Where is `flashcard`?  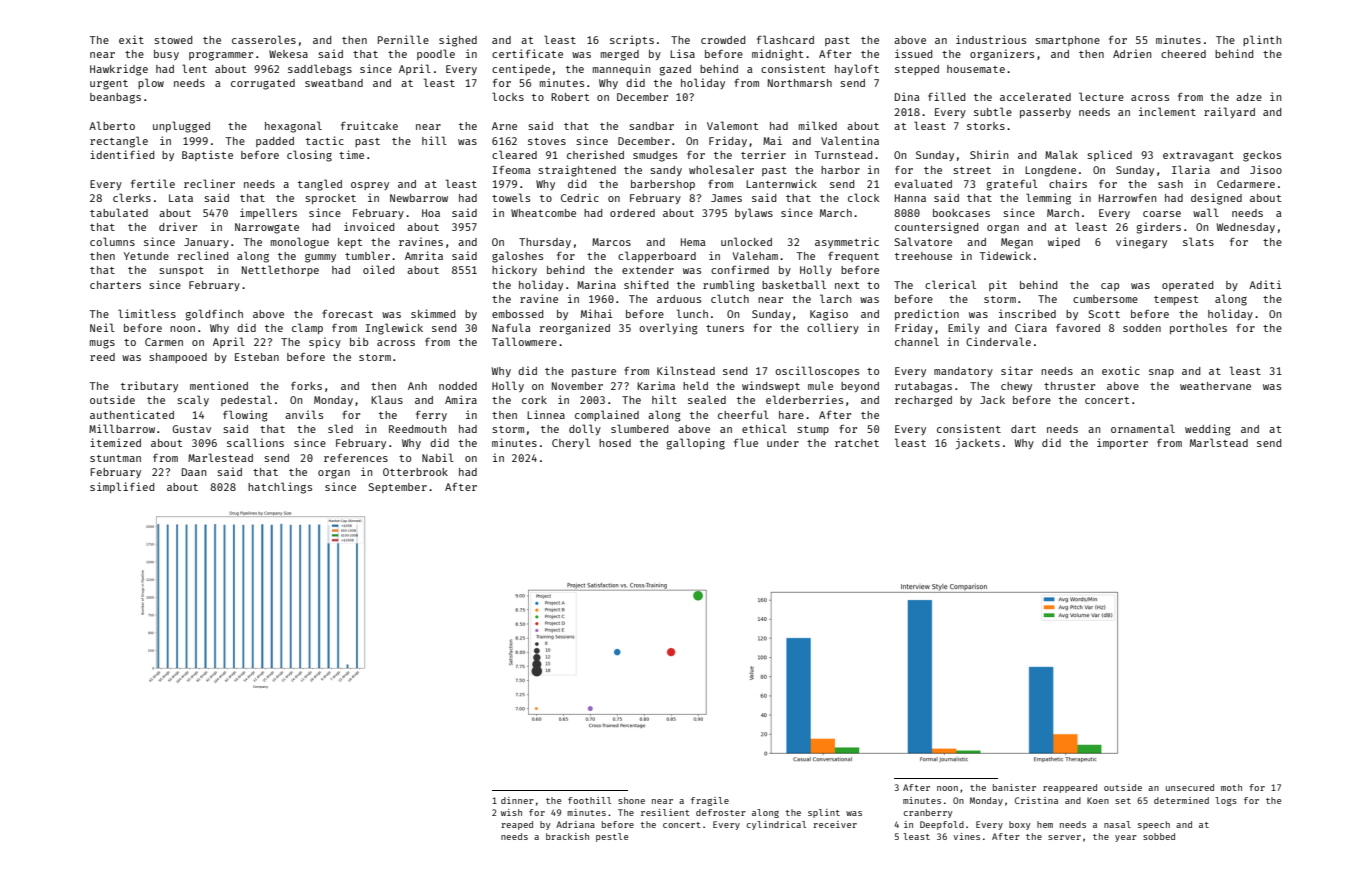 flashcard is located at coordinates (785, 39).
